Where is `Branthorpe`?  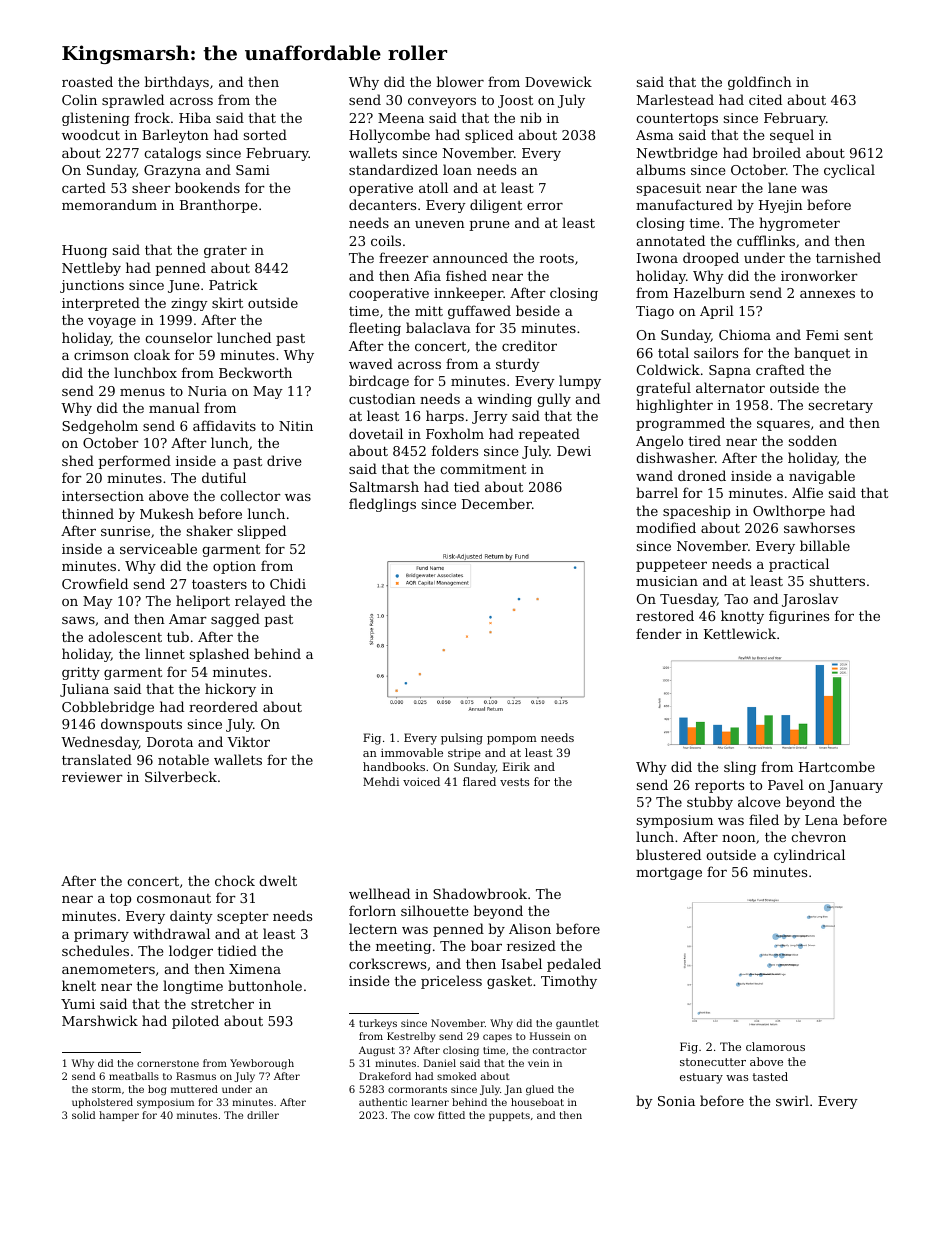 Branthorpe is located at coordinates (218, 206).
